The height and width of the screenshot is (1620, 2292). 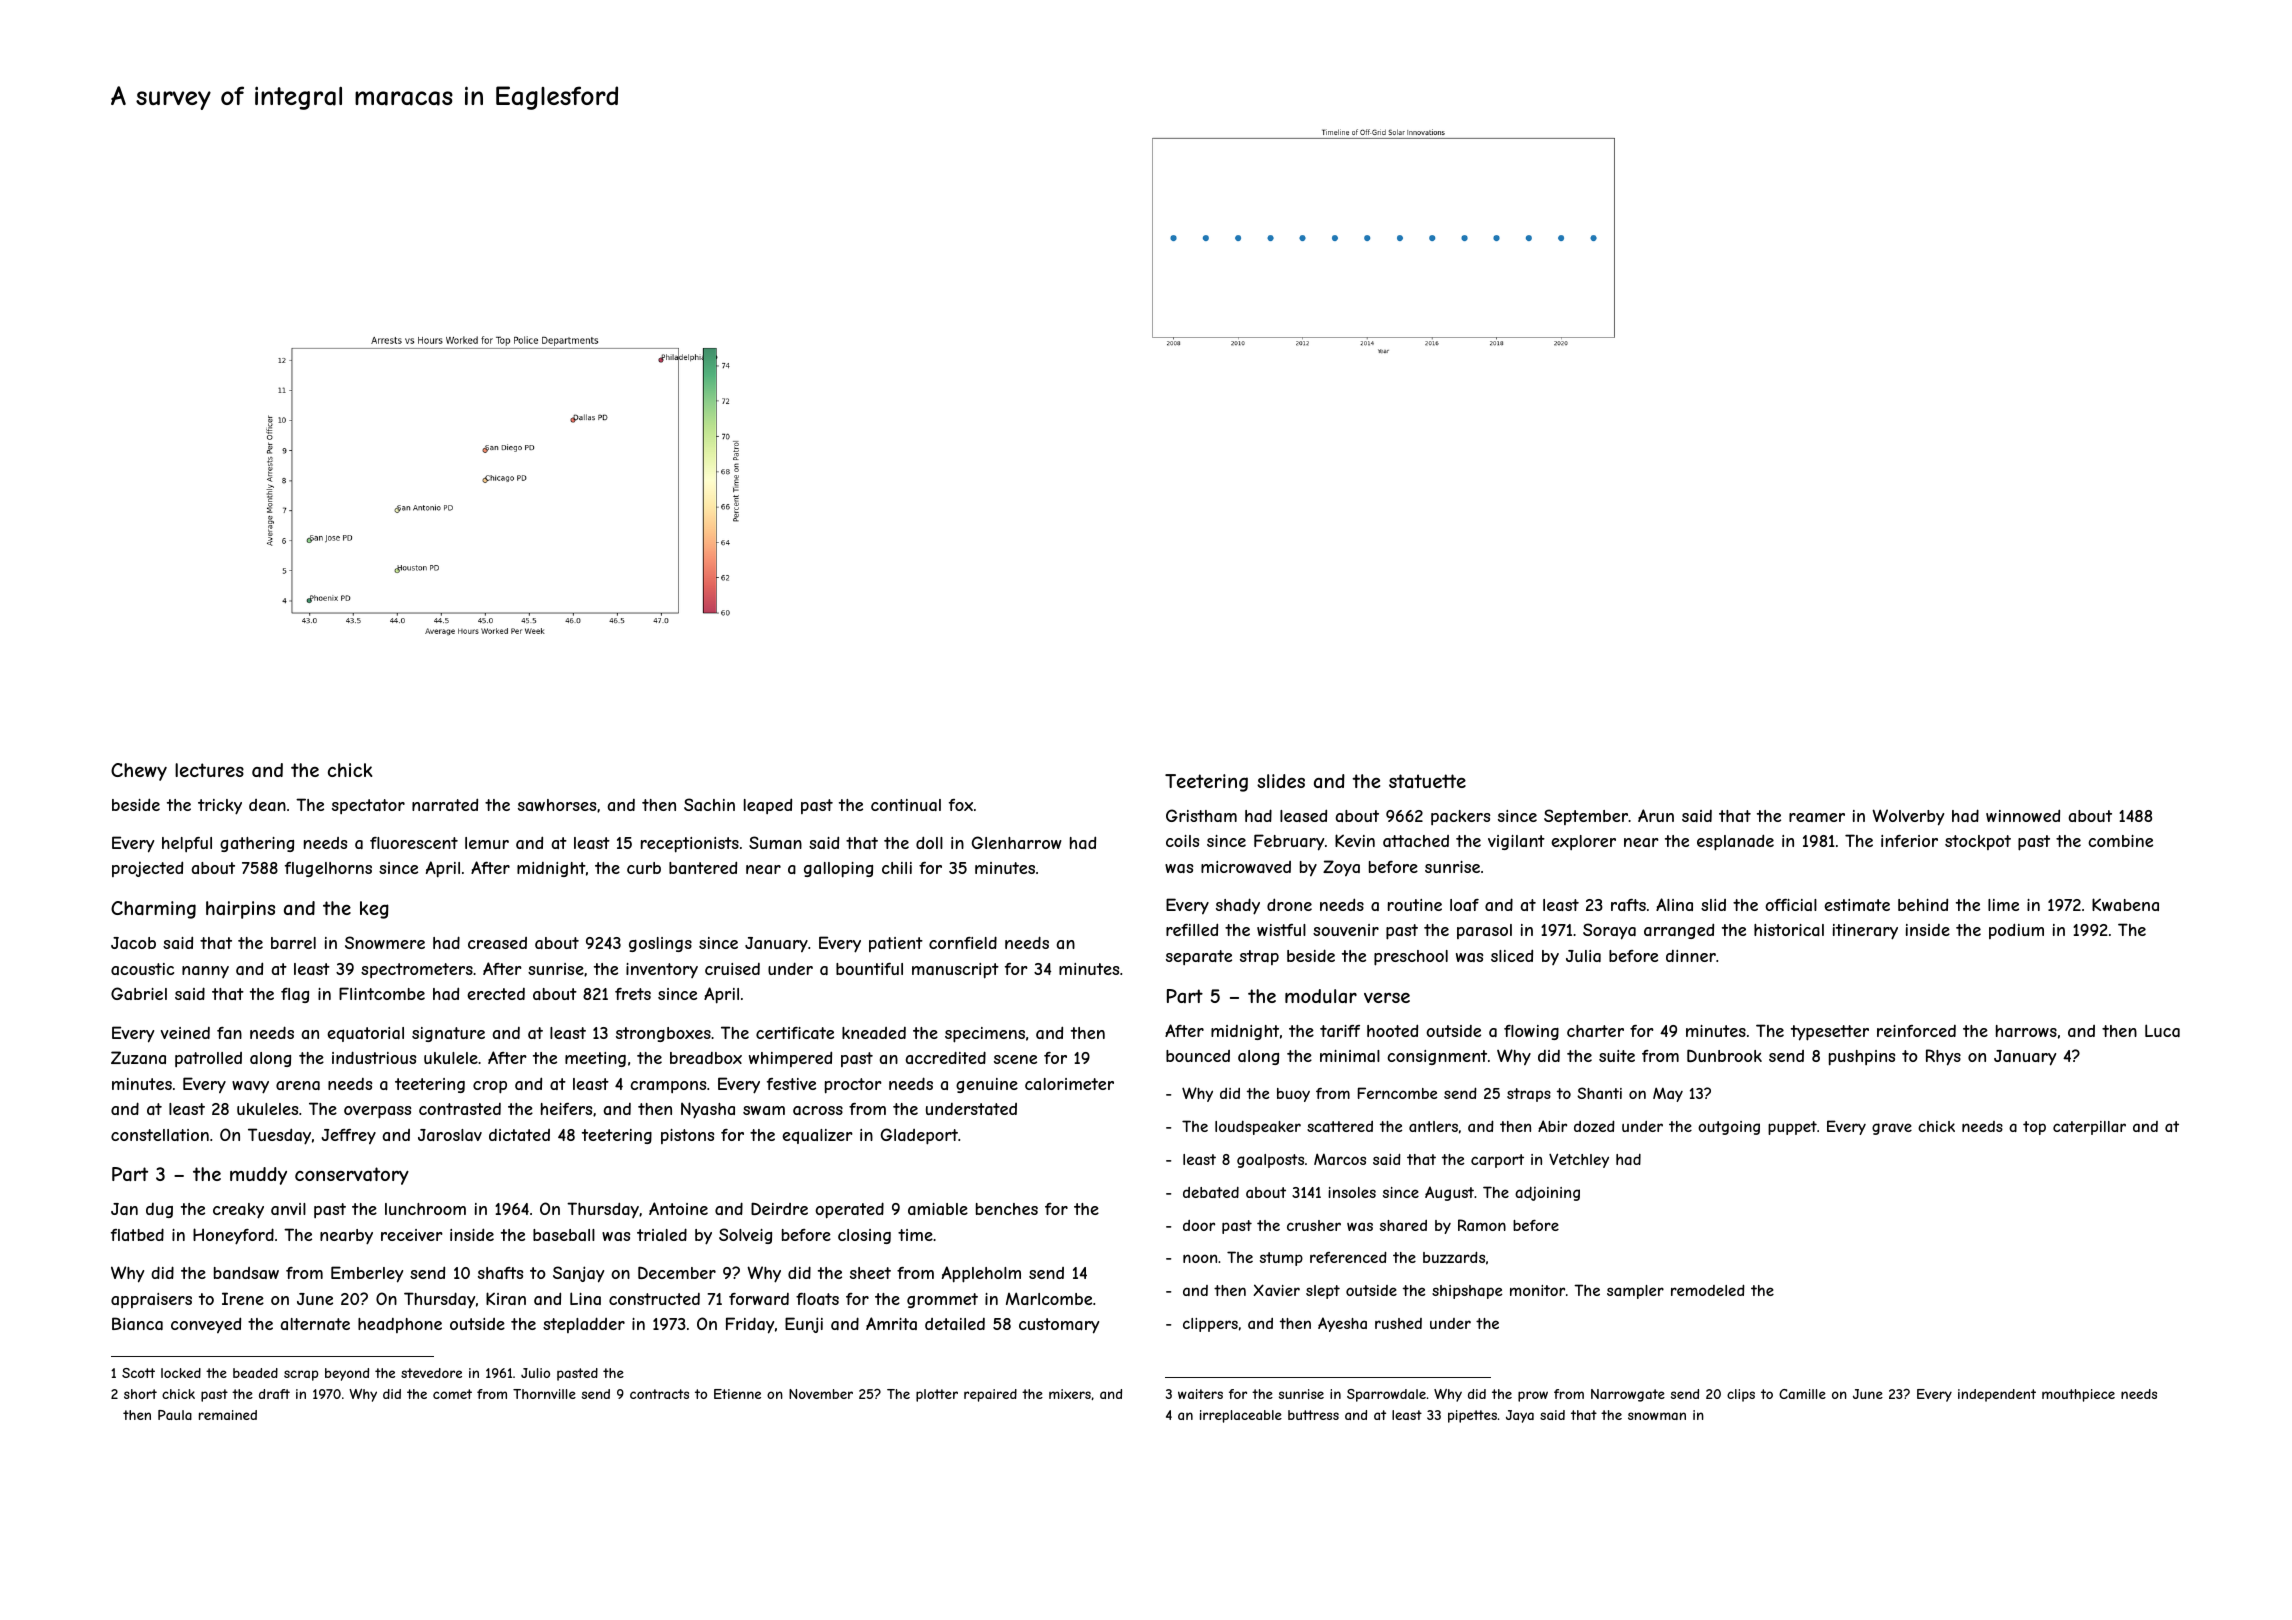 I want to click on Camille, so click(x=1802, y=1394).
